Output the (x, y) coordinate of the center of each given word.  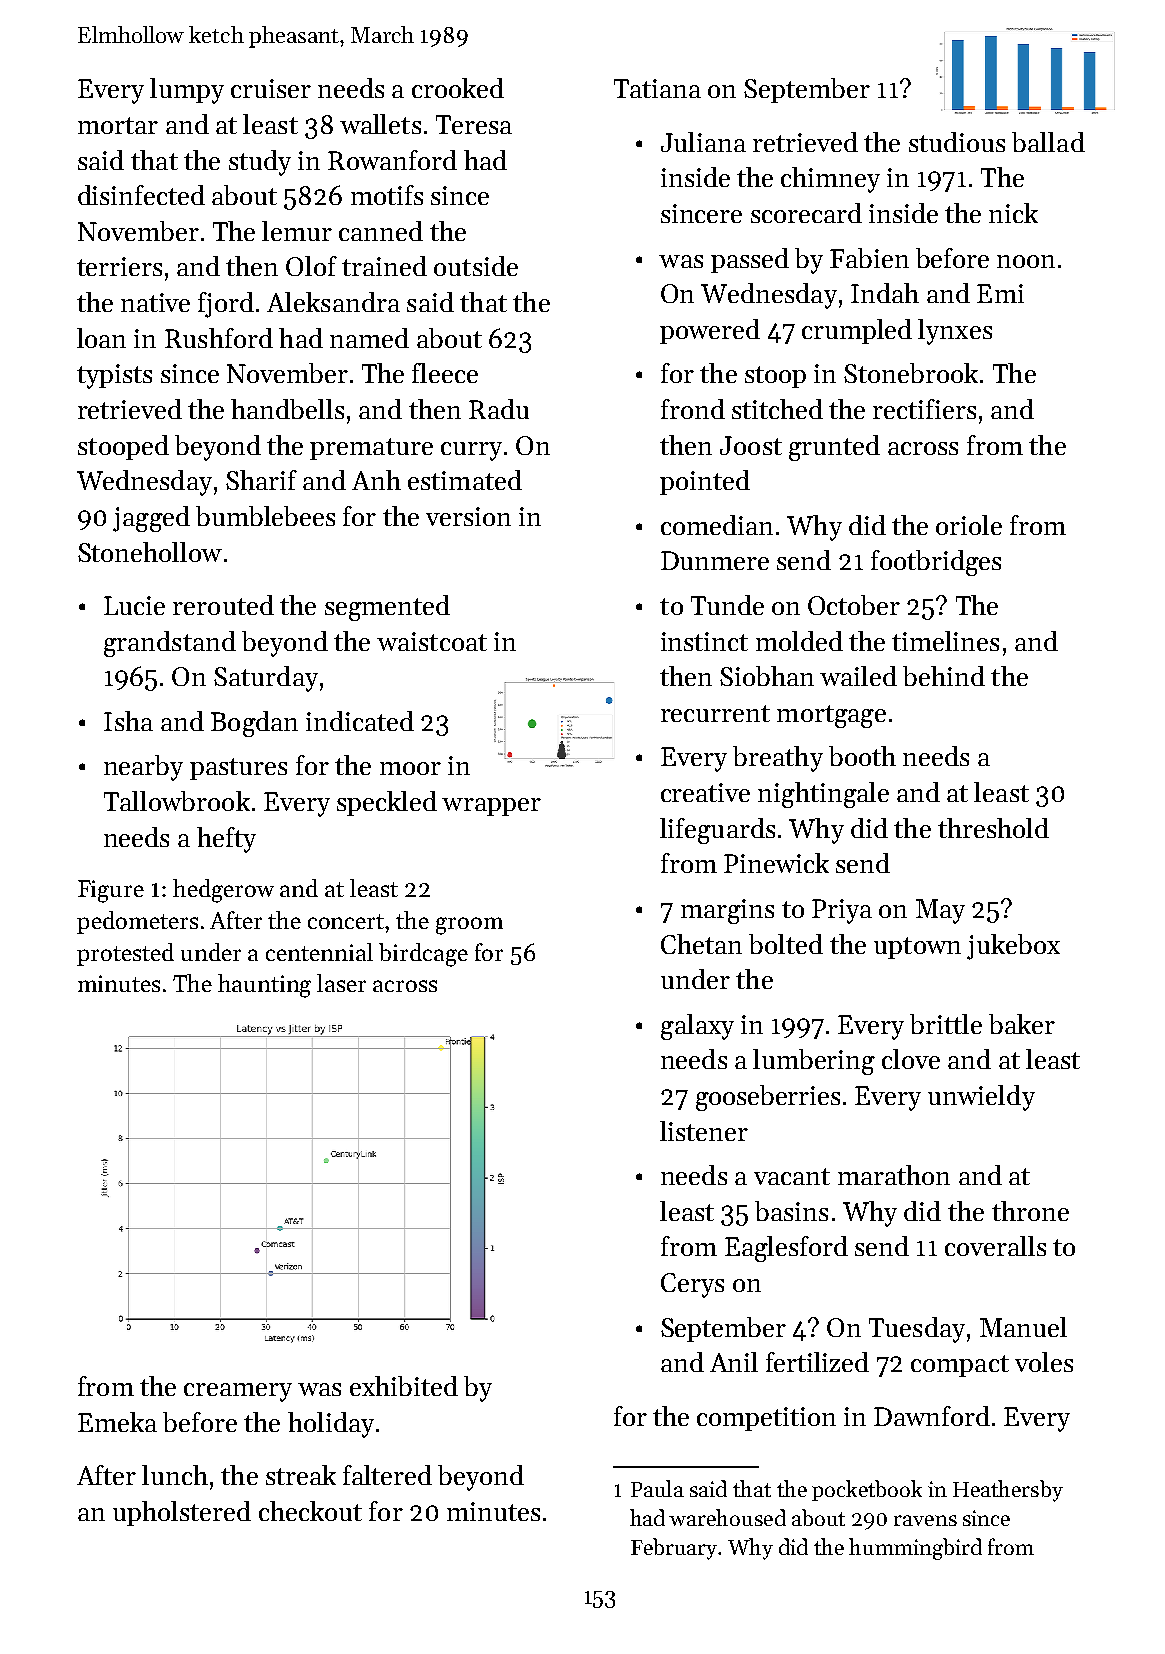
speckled (387, 803)
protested (125, 954)
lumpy (187, 91)
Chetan (701, 944)
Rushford (219, 338)
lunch (175, 1475)
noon (1026, 261)
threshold (993, 828)
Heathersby (1008, 1491)
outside (476, 266)
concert (347, 921)
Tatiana (657, 88)
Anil (734, 1362)
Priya (842, 911)
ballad (1048, 142)
